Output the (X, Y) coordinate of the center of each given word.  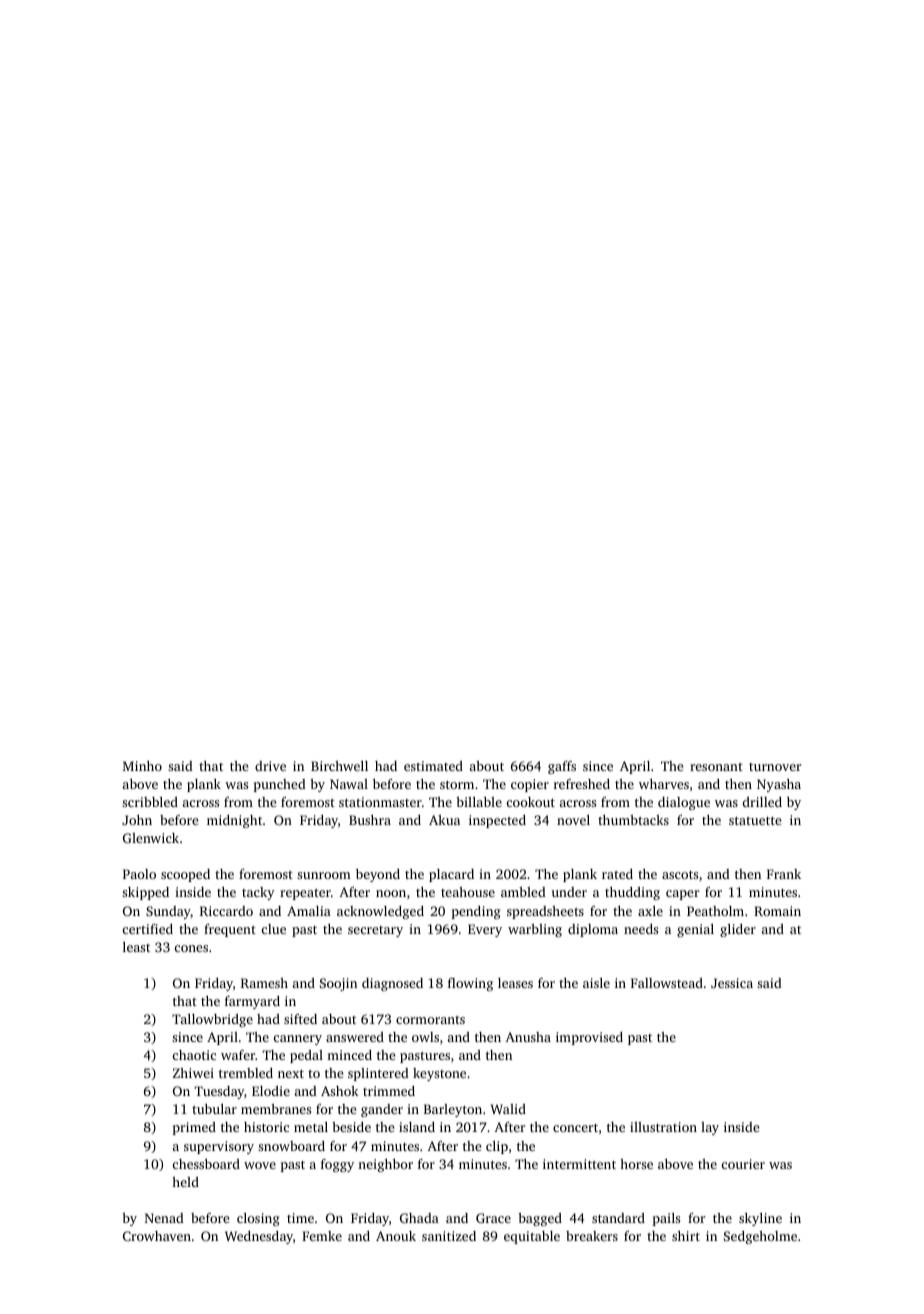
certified (148, 929)
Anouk (396, 1236)
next (291, 1073)
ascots (680, 875)
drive (270, 766)
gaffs (562, 767)
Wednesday (259, 1237)
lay (710, 1128)
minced (349, 1055)
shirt (686, 1236)
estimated (433, 766)
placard (451, 875)
